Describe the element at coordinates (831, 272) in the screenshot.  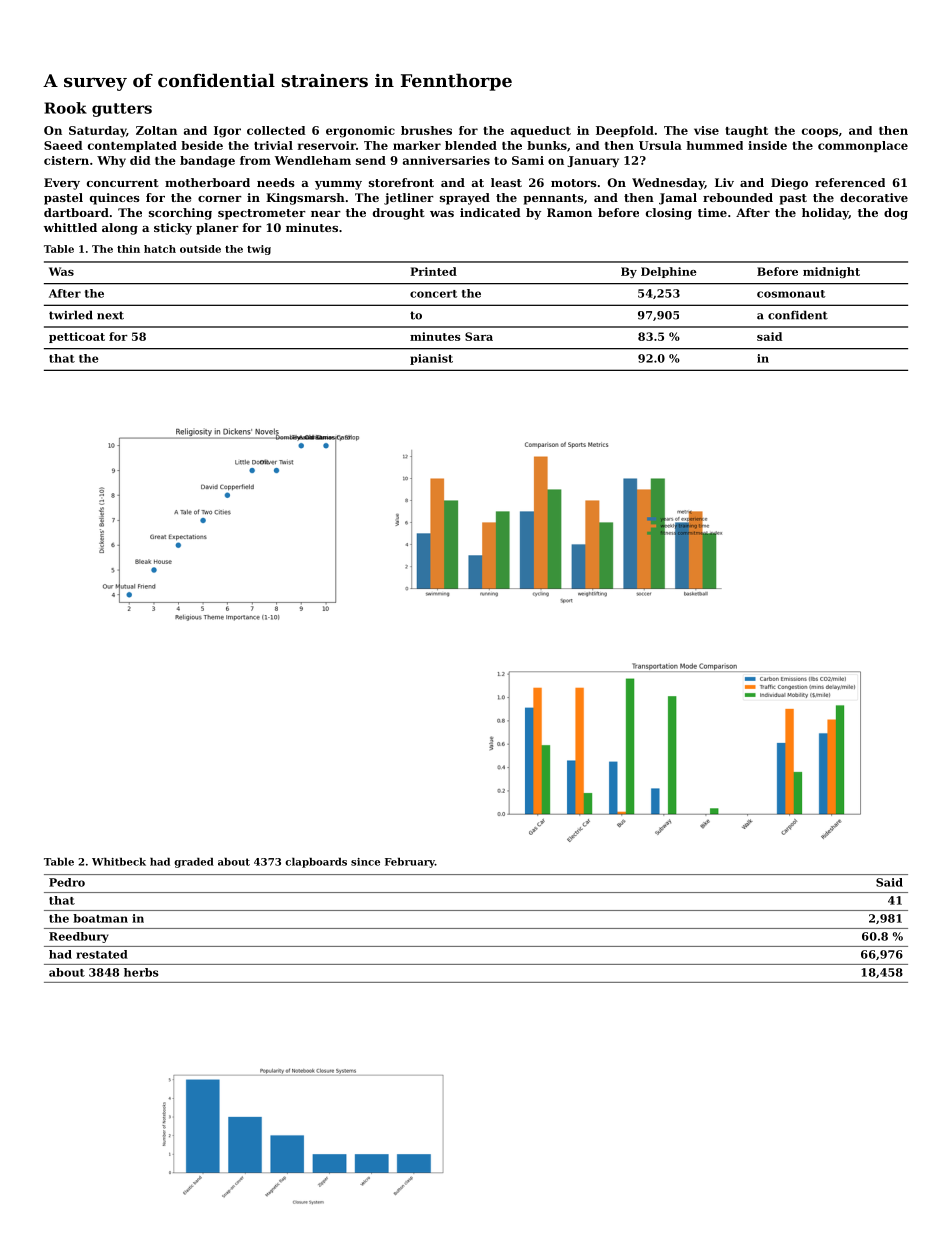
I see `midnight` at that location.
